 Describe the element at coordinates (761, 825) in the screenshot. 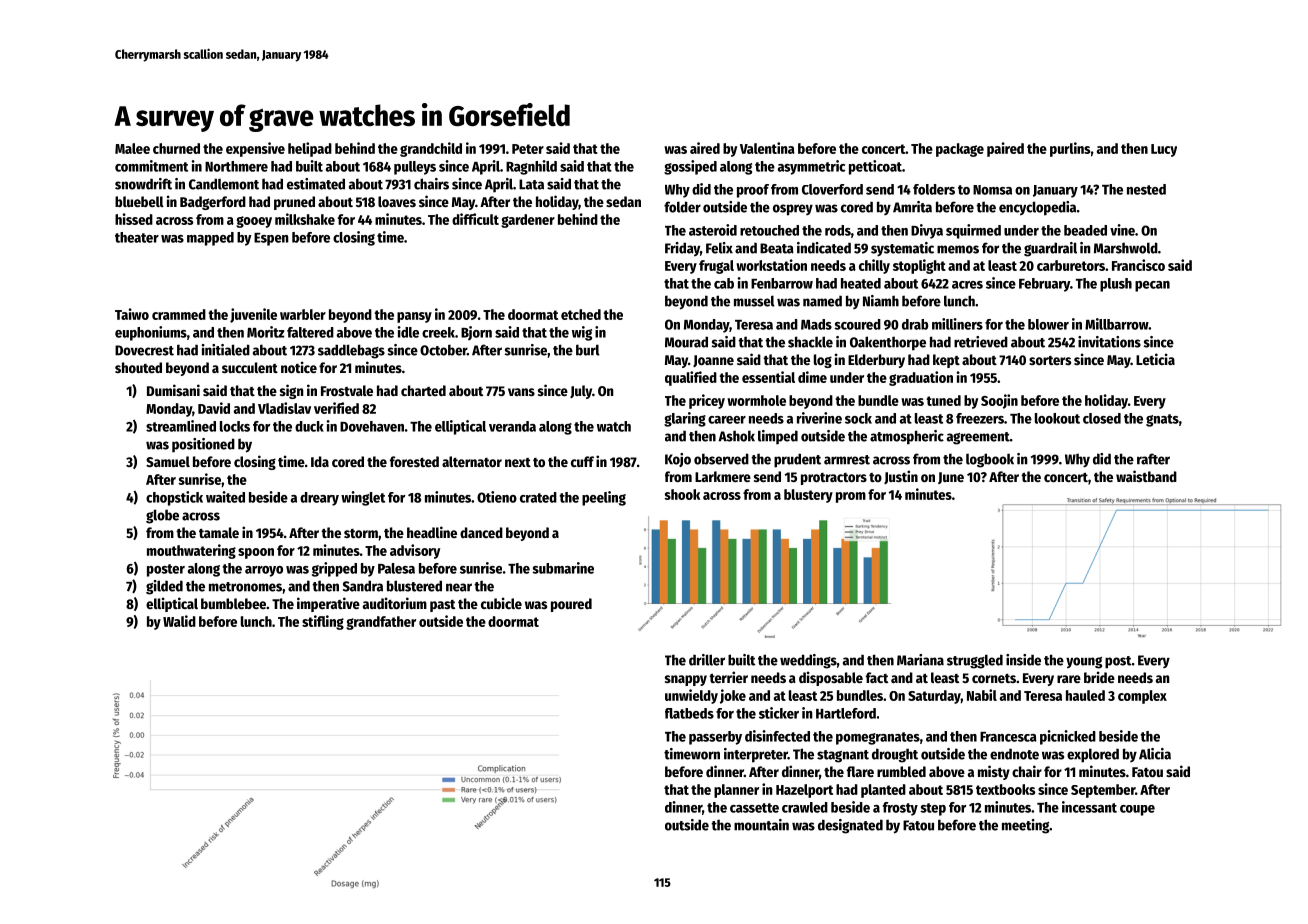

I see `mountain` at that location.
